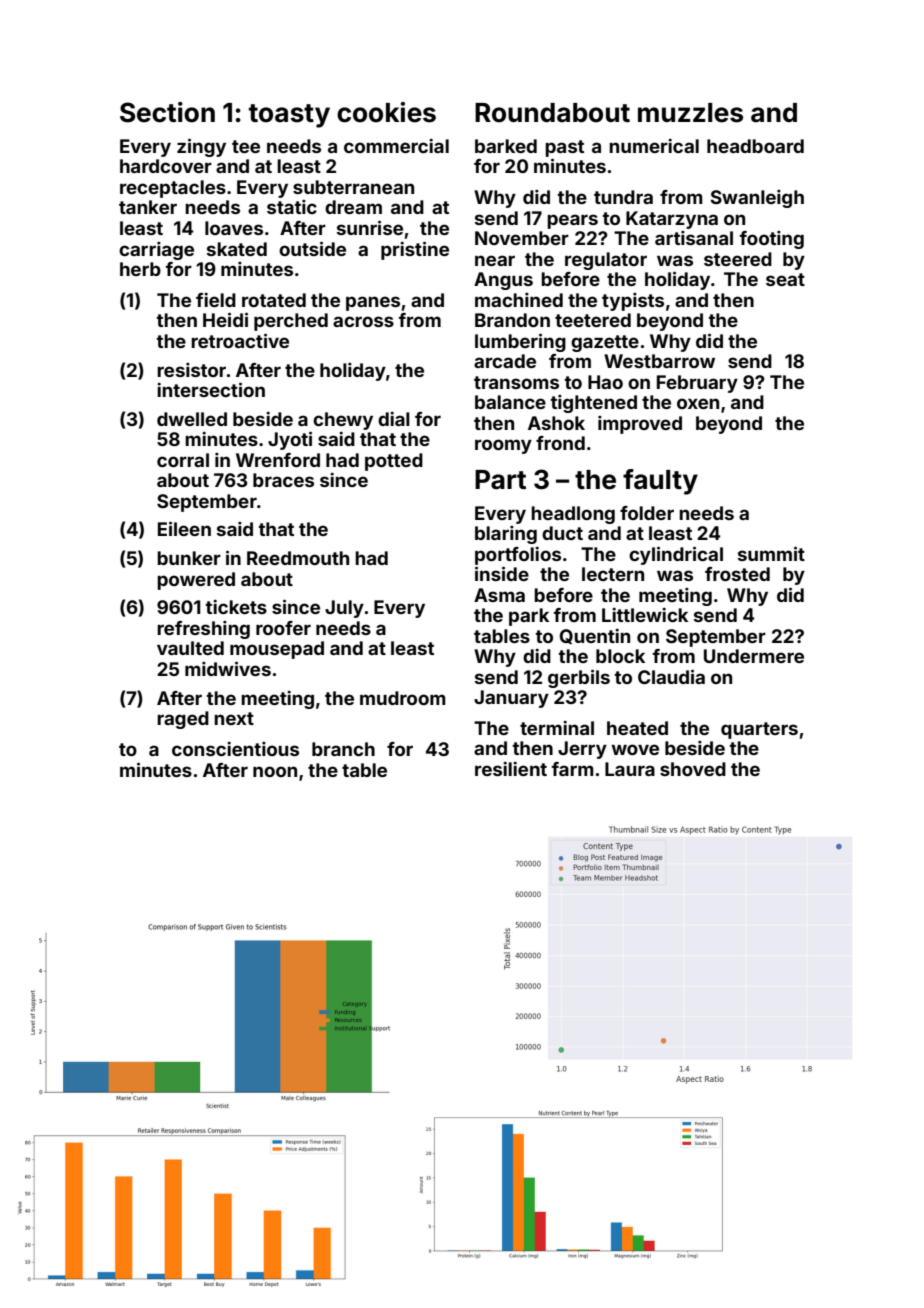 This page has width=924, height=1308. What do you see at coordinates (292, 207) in the page?
I see `static` at bounding box center [292, 207].
